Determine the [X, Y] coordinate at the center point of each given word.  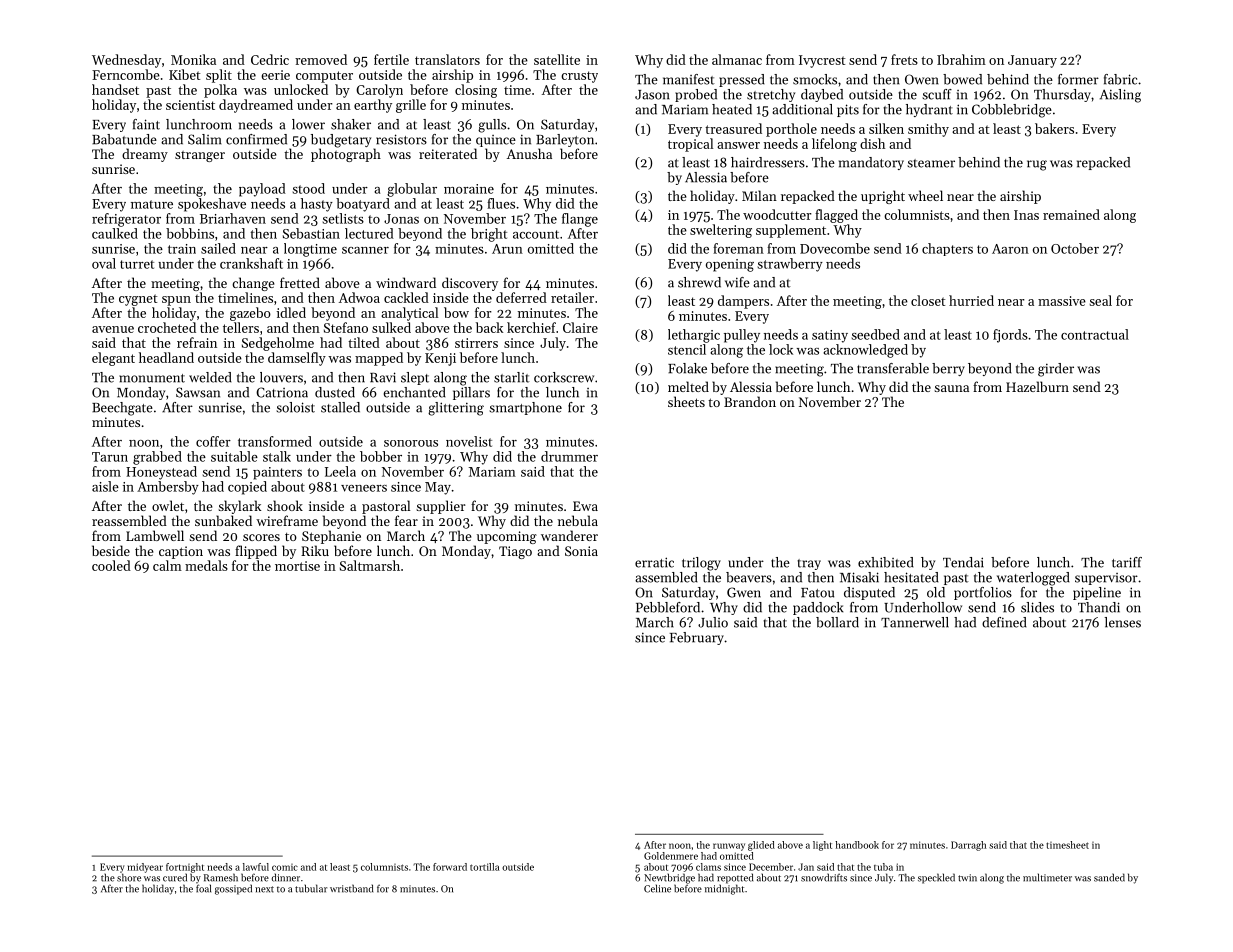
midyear [145, 868]
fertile [391, 59]
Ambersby [168, 488]
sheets [686, 401]
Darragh [968, 846]
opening [730, 265]
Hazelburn [1037, 386]
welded [210, 377]
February [697, 638]
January [1032, 61]
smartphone [525, 408]
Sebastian [311, 233]
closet [928, 300]
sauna [951, 388]
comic [285, 867]
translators [447, 59]
